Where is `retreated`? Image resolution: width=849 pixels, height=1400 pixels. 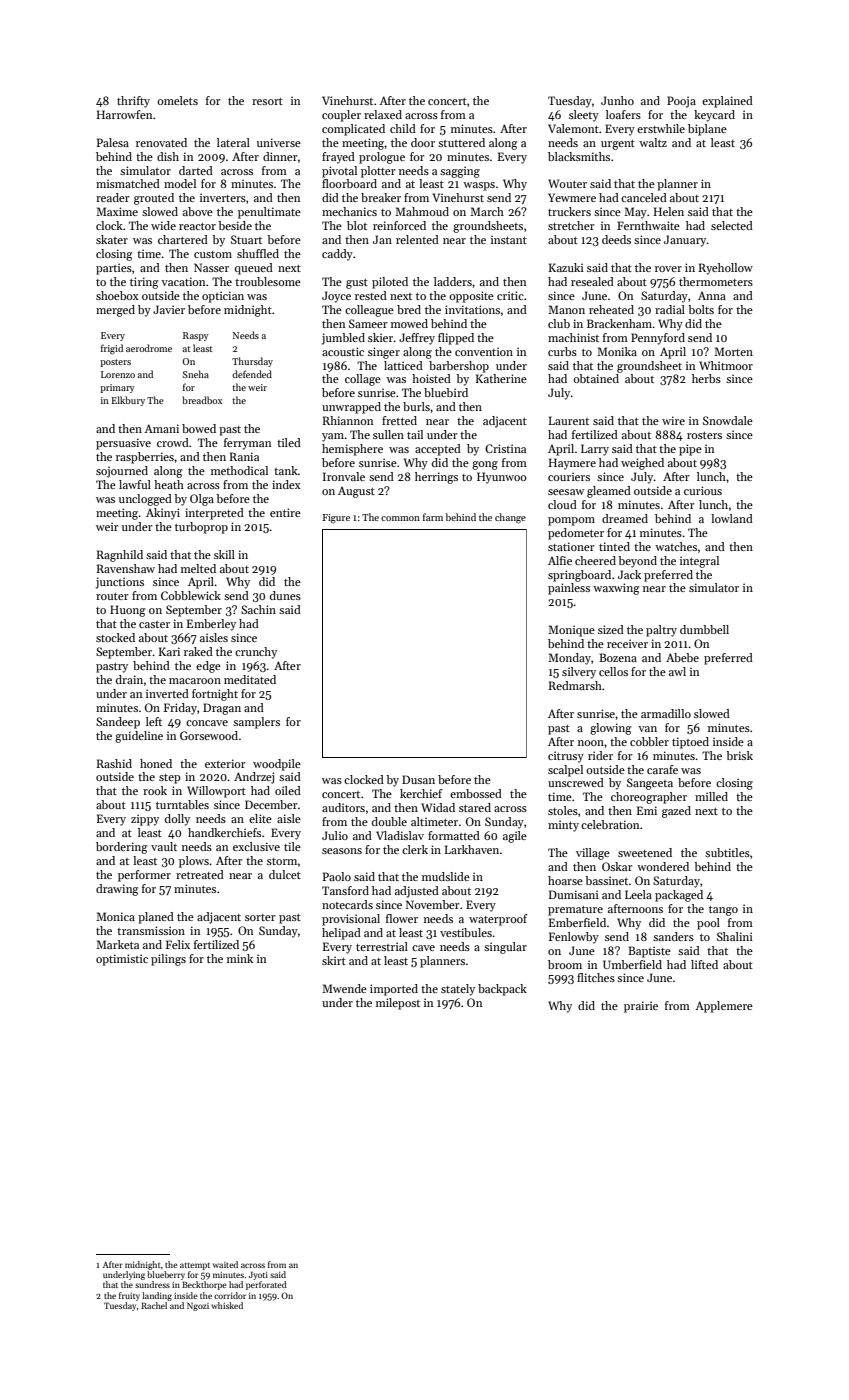 retreated is located at coordinates (200, 874).
